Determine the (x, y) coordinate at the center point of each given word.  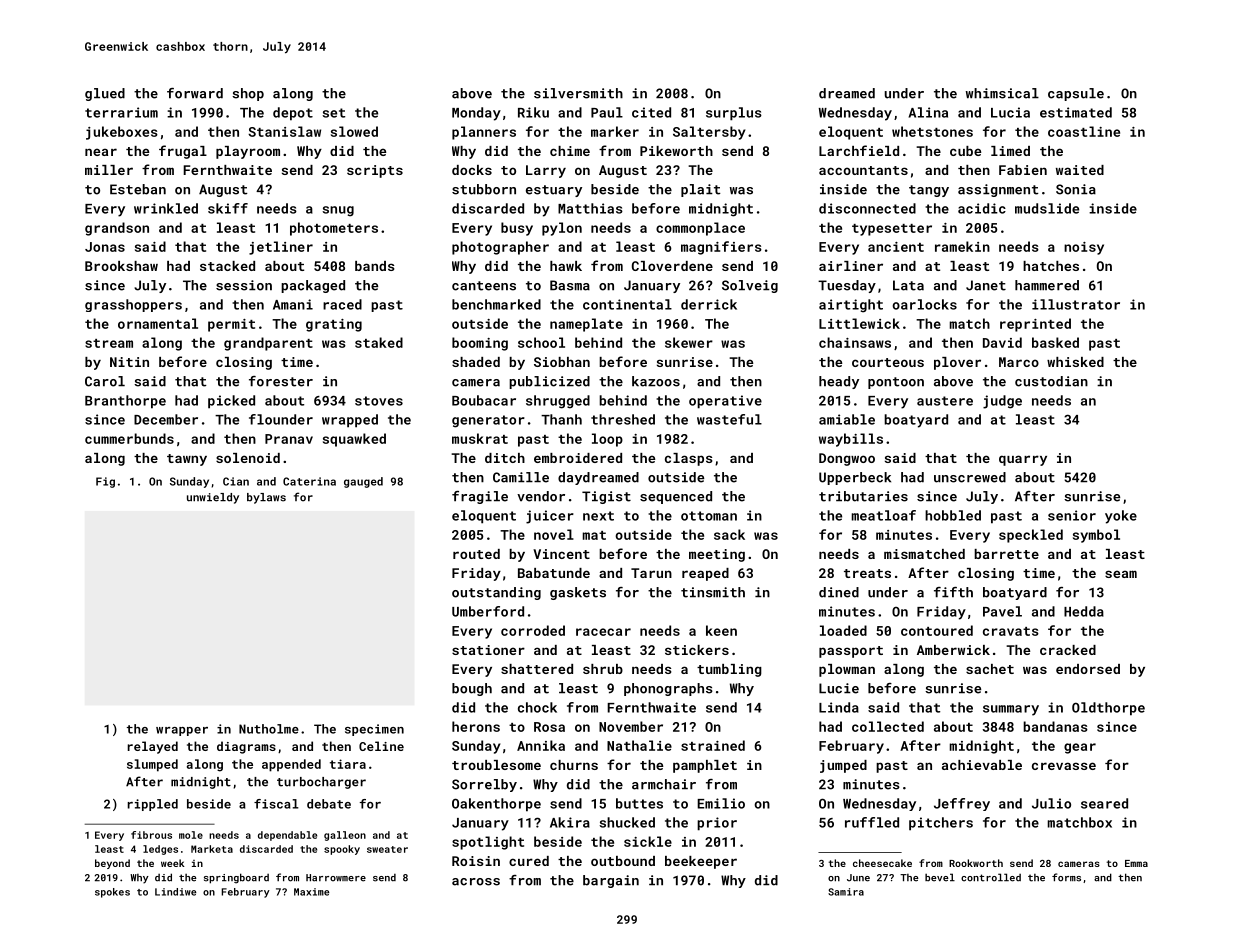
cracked (1068, 650)
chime (570, 151)
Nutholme (269, 729)
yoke (1121, 517)
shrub (603, 669)
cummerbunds (129, 438)
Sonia (1076, 189)
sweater (387, 849)
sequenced (676, 497)
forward (195, 93)
